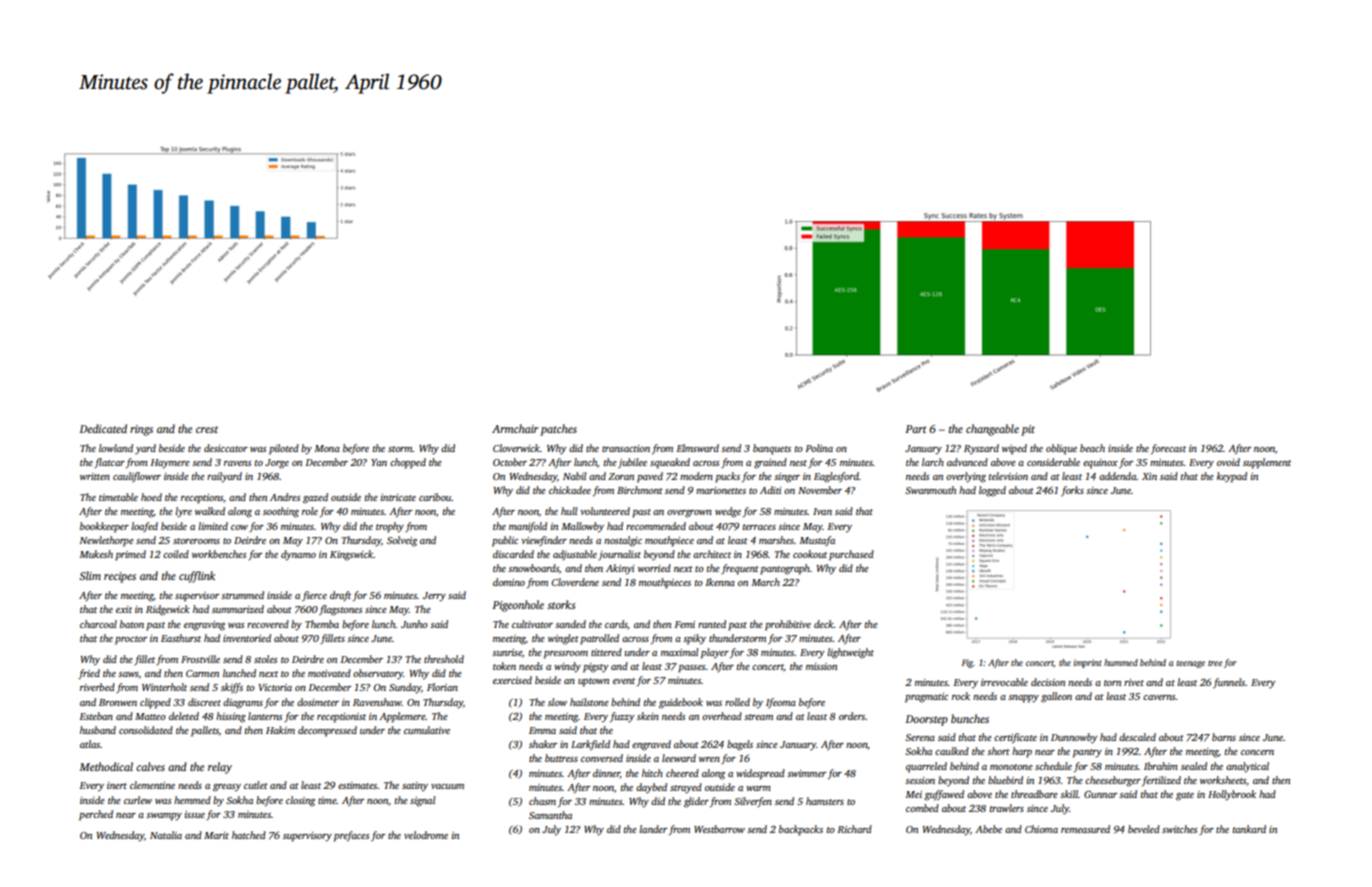  Describe the element at coordinates (104, 527) in the screenshot. I see `bookkeeper` at that location.
